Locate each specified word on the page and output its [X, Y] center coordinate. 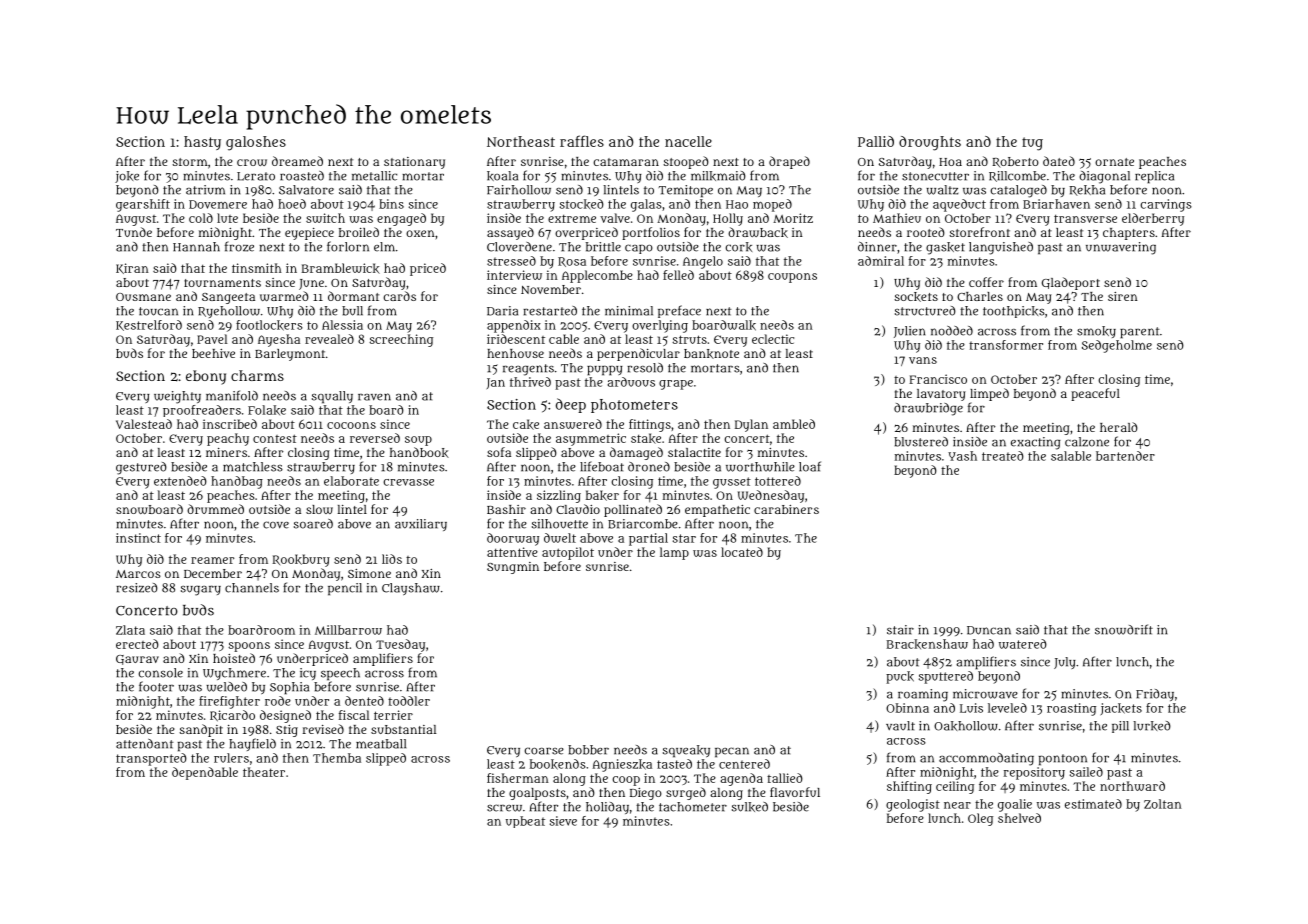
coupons [792, 278]
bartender [1125, 456]
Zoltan [1163, 804]
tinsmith [257, 268]
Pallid [876, 141]
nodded [952, 331]
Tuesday [400, 645]
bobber [588, 750]
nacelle [688, 141]
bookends [558, 764]
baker [602, 495]
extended [180, 481]
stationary [414, 163]
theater [264, 772]
